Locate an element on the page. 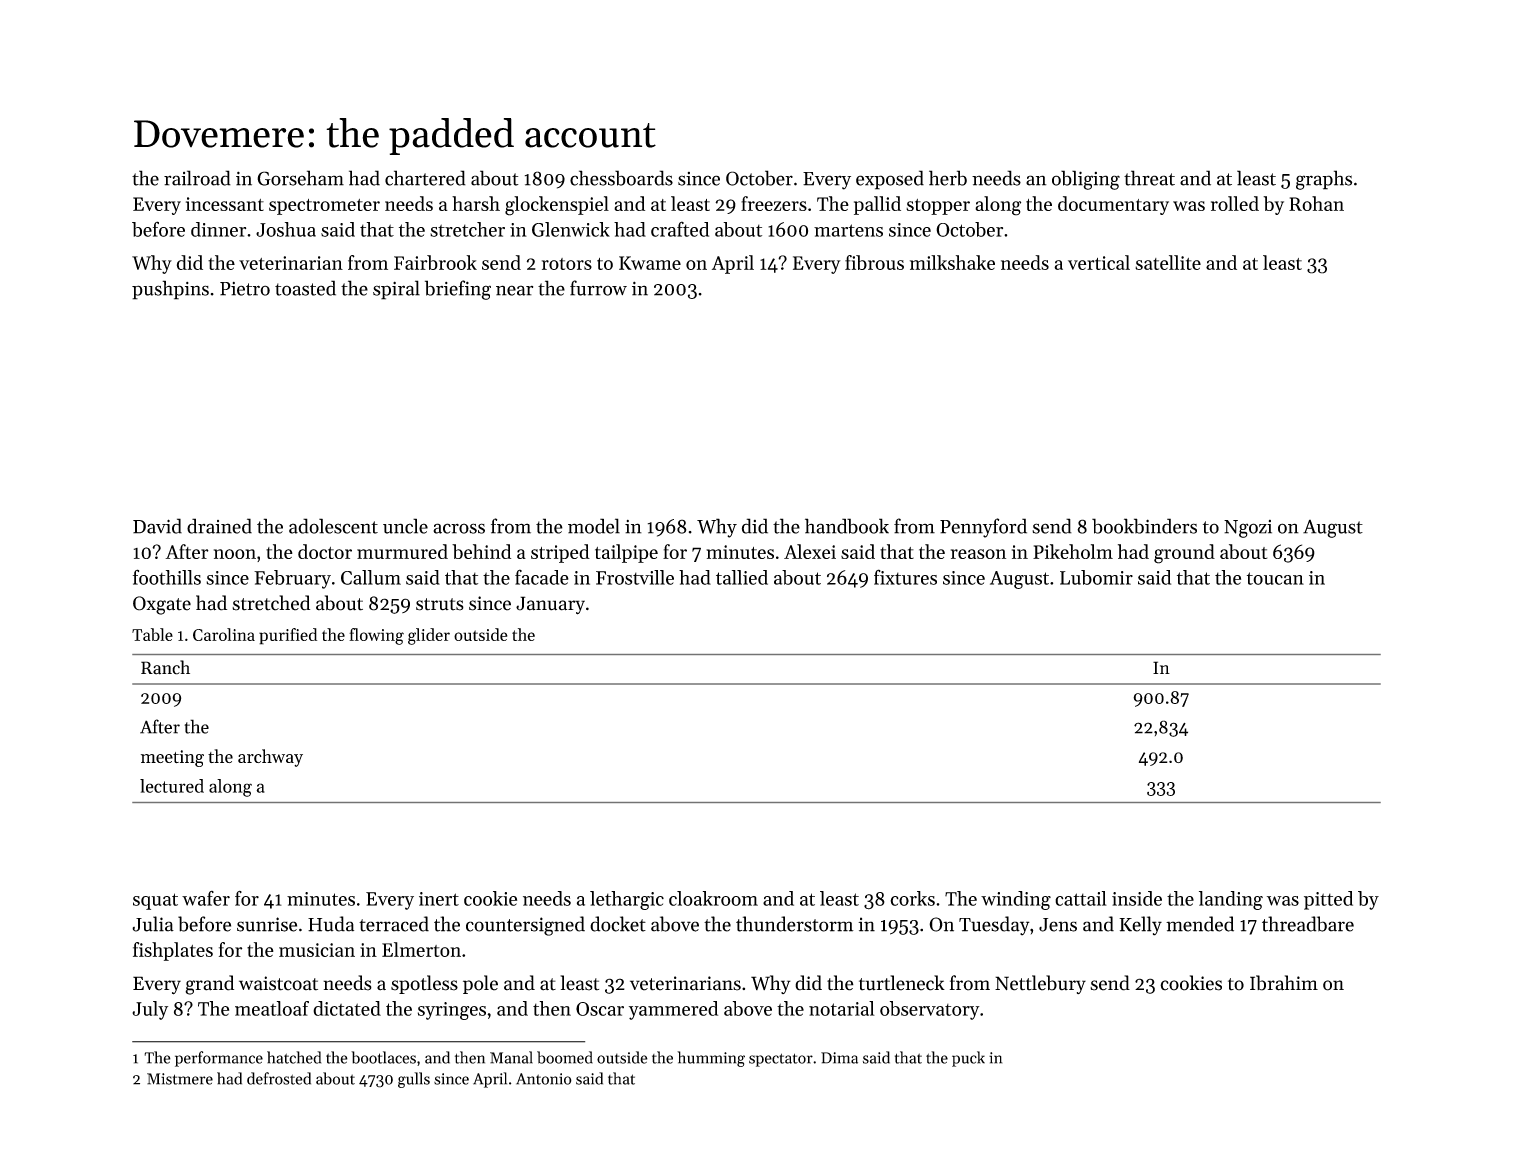 The width and height of the page is (1513, 1169). landing is located at coordinates (1231, 900).
